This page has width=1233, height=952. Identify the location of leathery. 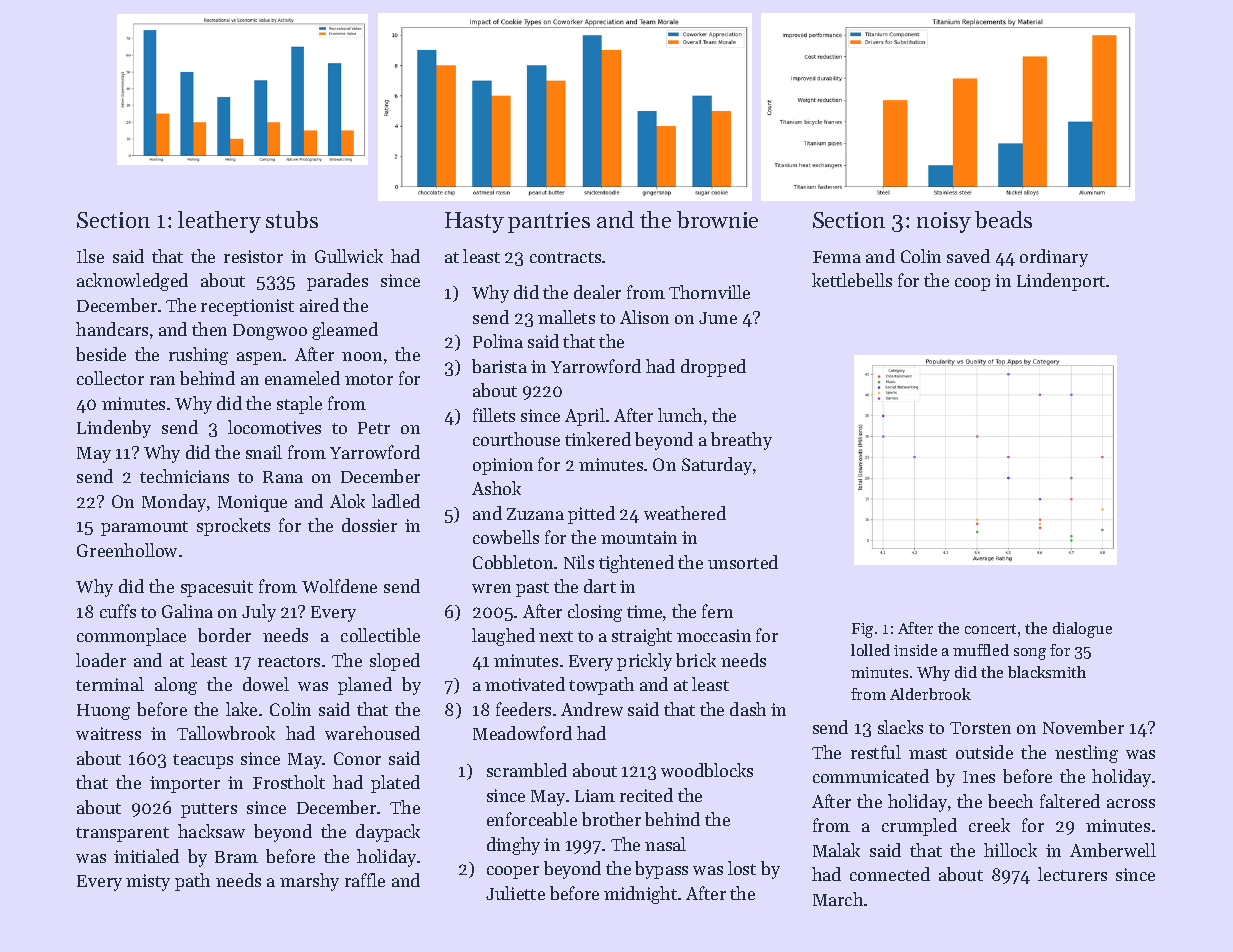
(219, 222).
